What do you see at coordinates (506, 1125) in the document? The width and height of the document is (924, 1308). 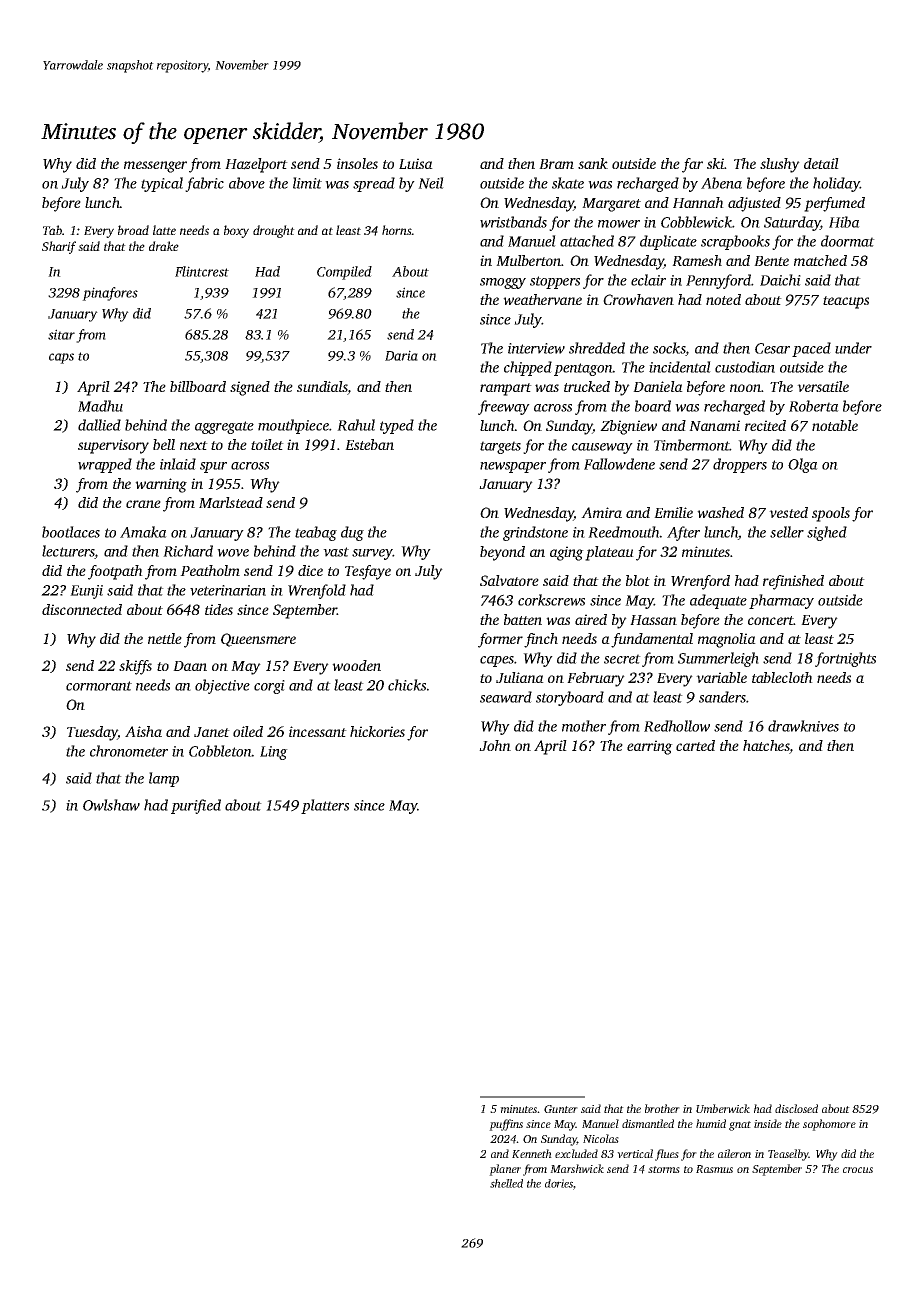 I see `puffins` at bounding box center [506, 1125].
